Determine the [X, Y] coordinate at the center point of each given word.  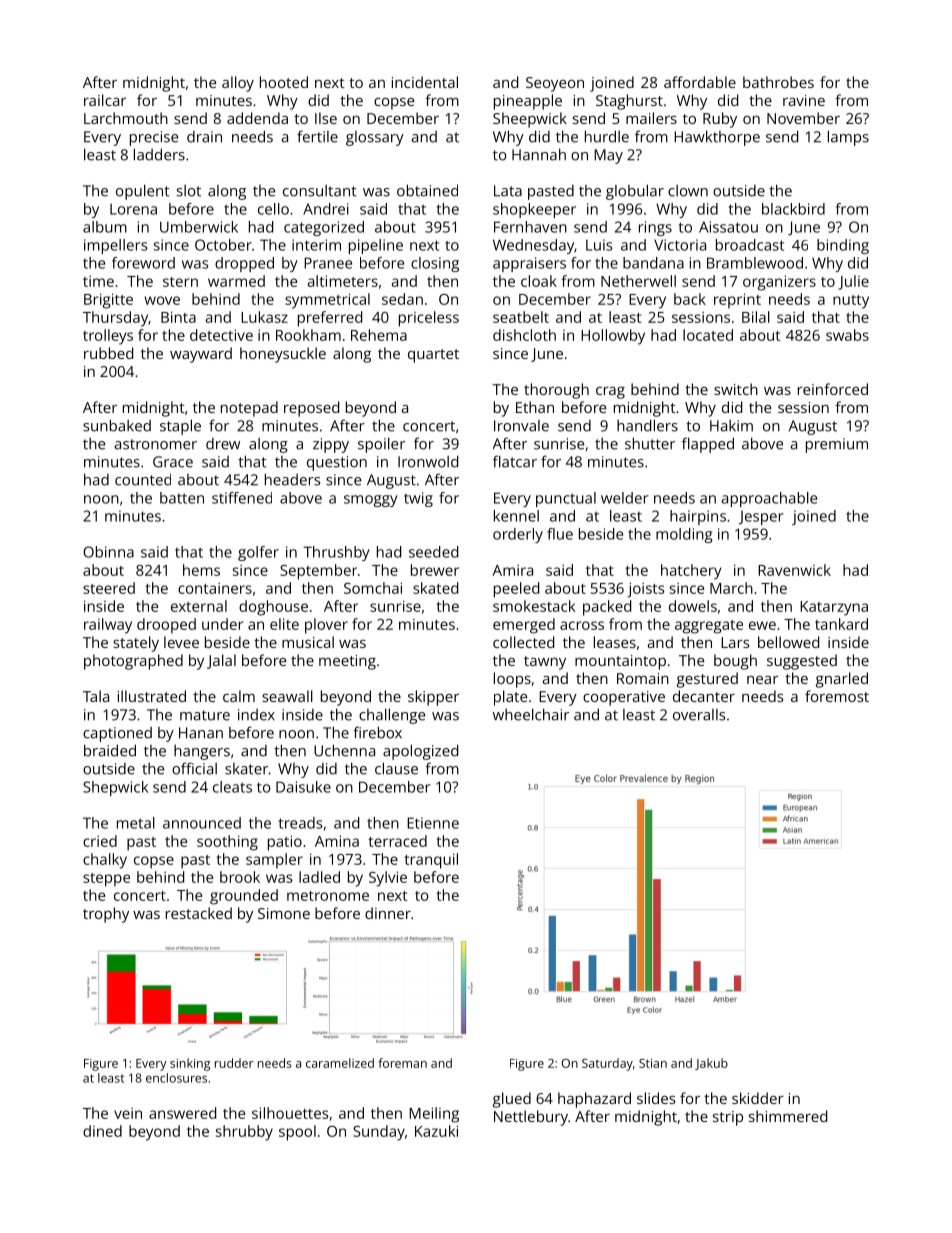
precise [154, 138]
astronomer [156, 444]
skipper [433, 698]
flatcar [515, 461]
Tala [96, 696]
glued [512, 1100]
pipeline [376, 246]
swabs [847, 335]
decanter [704, 696]
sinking [190, 1064]
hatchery [691, 572]
